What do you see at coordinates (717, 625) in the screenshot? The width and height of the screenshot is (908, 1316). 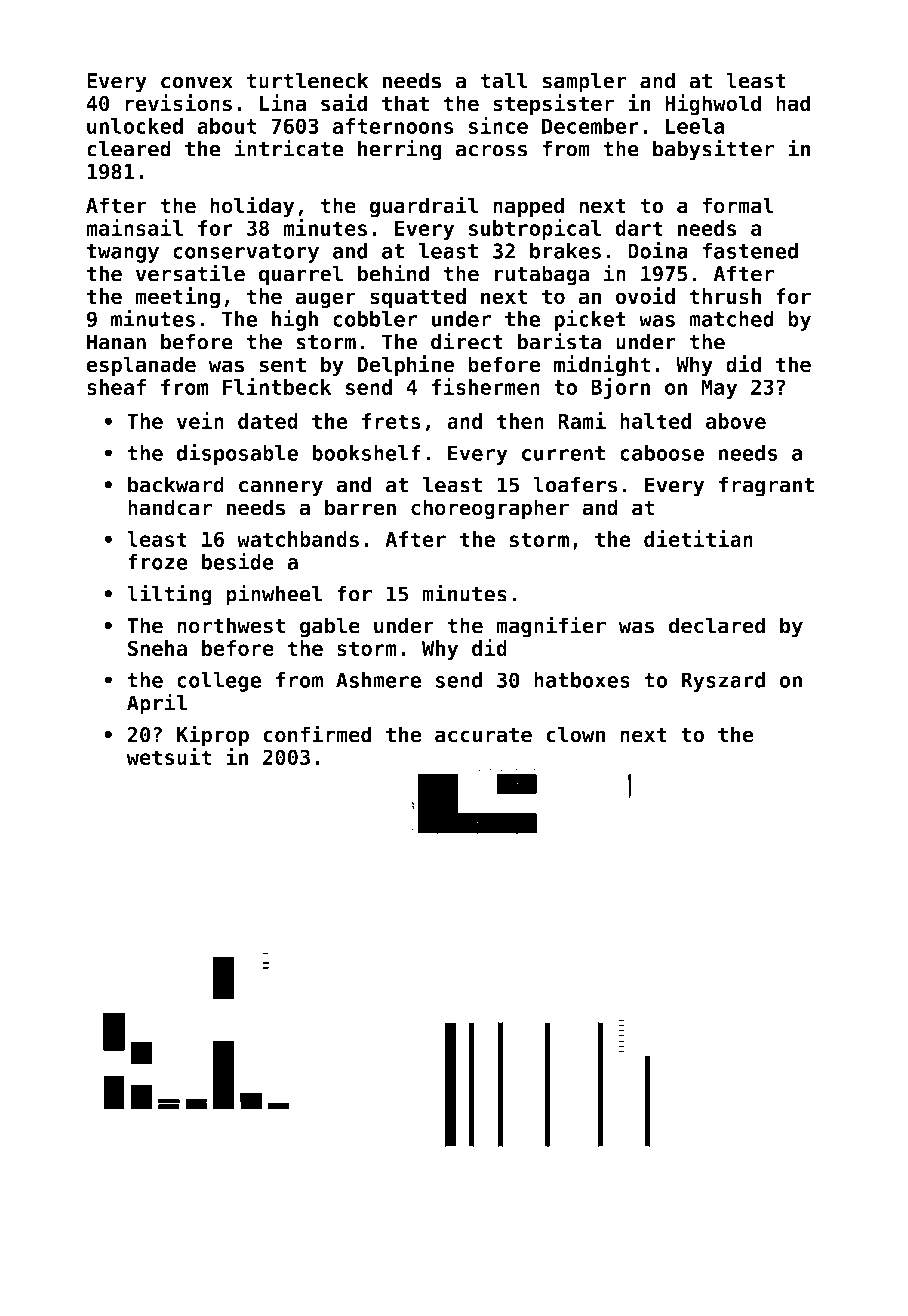 I see `declared` at bounding box center [717, 625].
